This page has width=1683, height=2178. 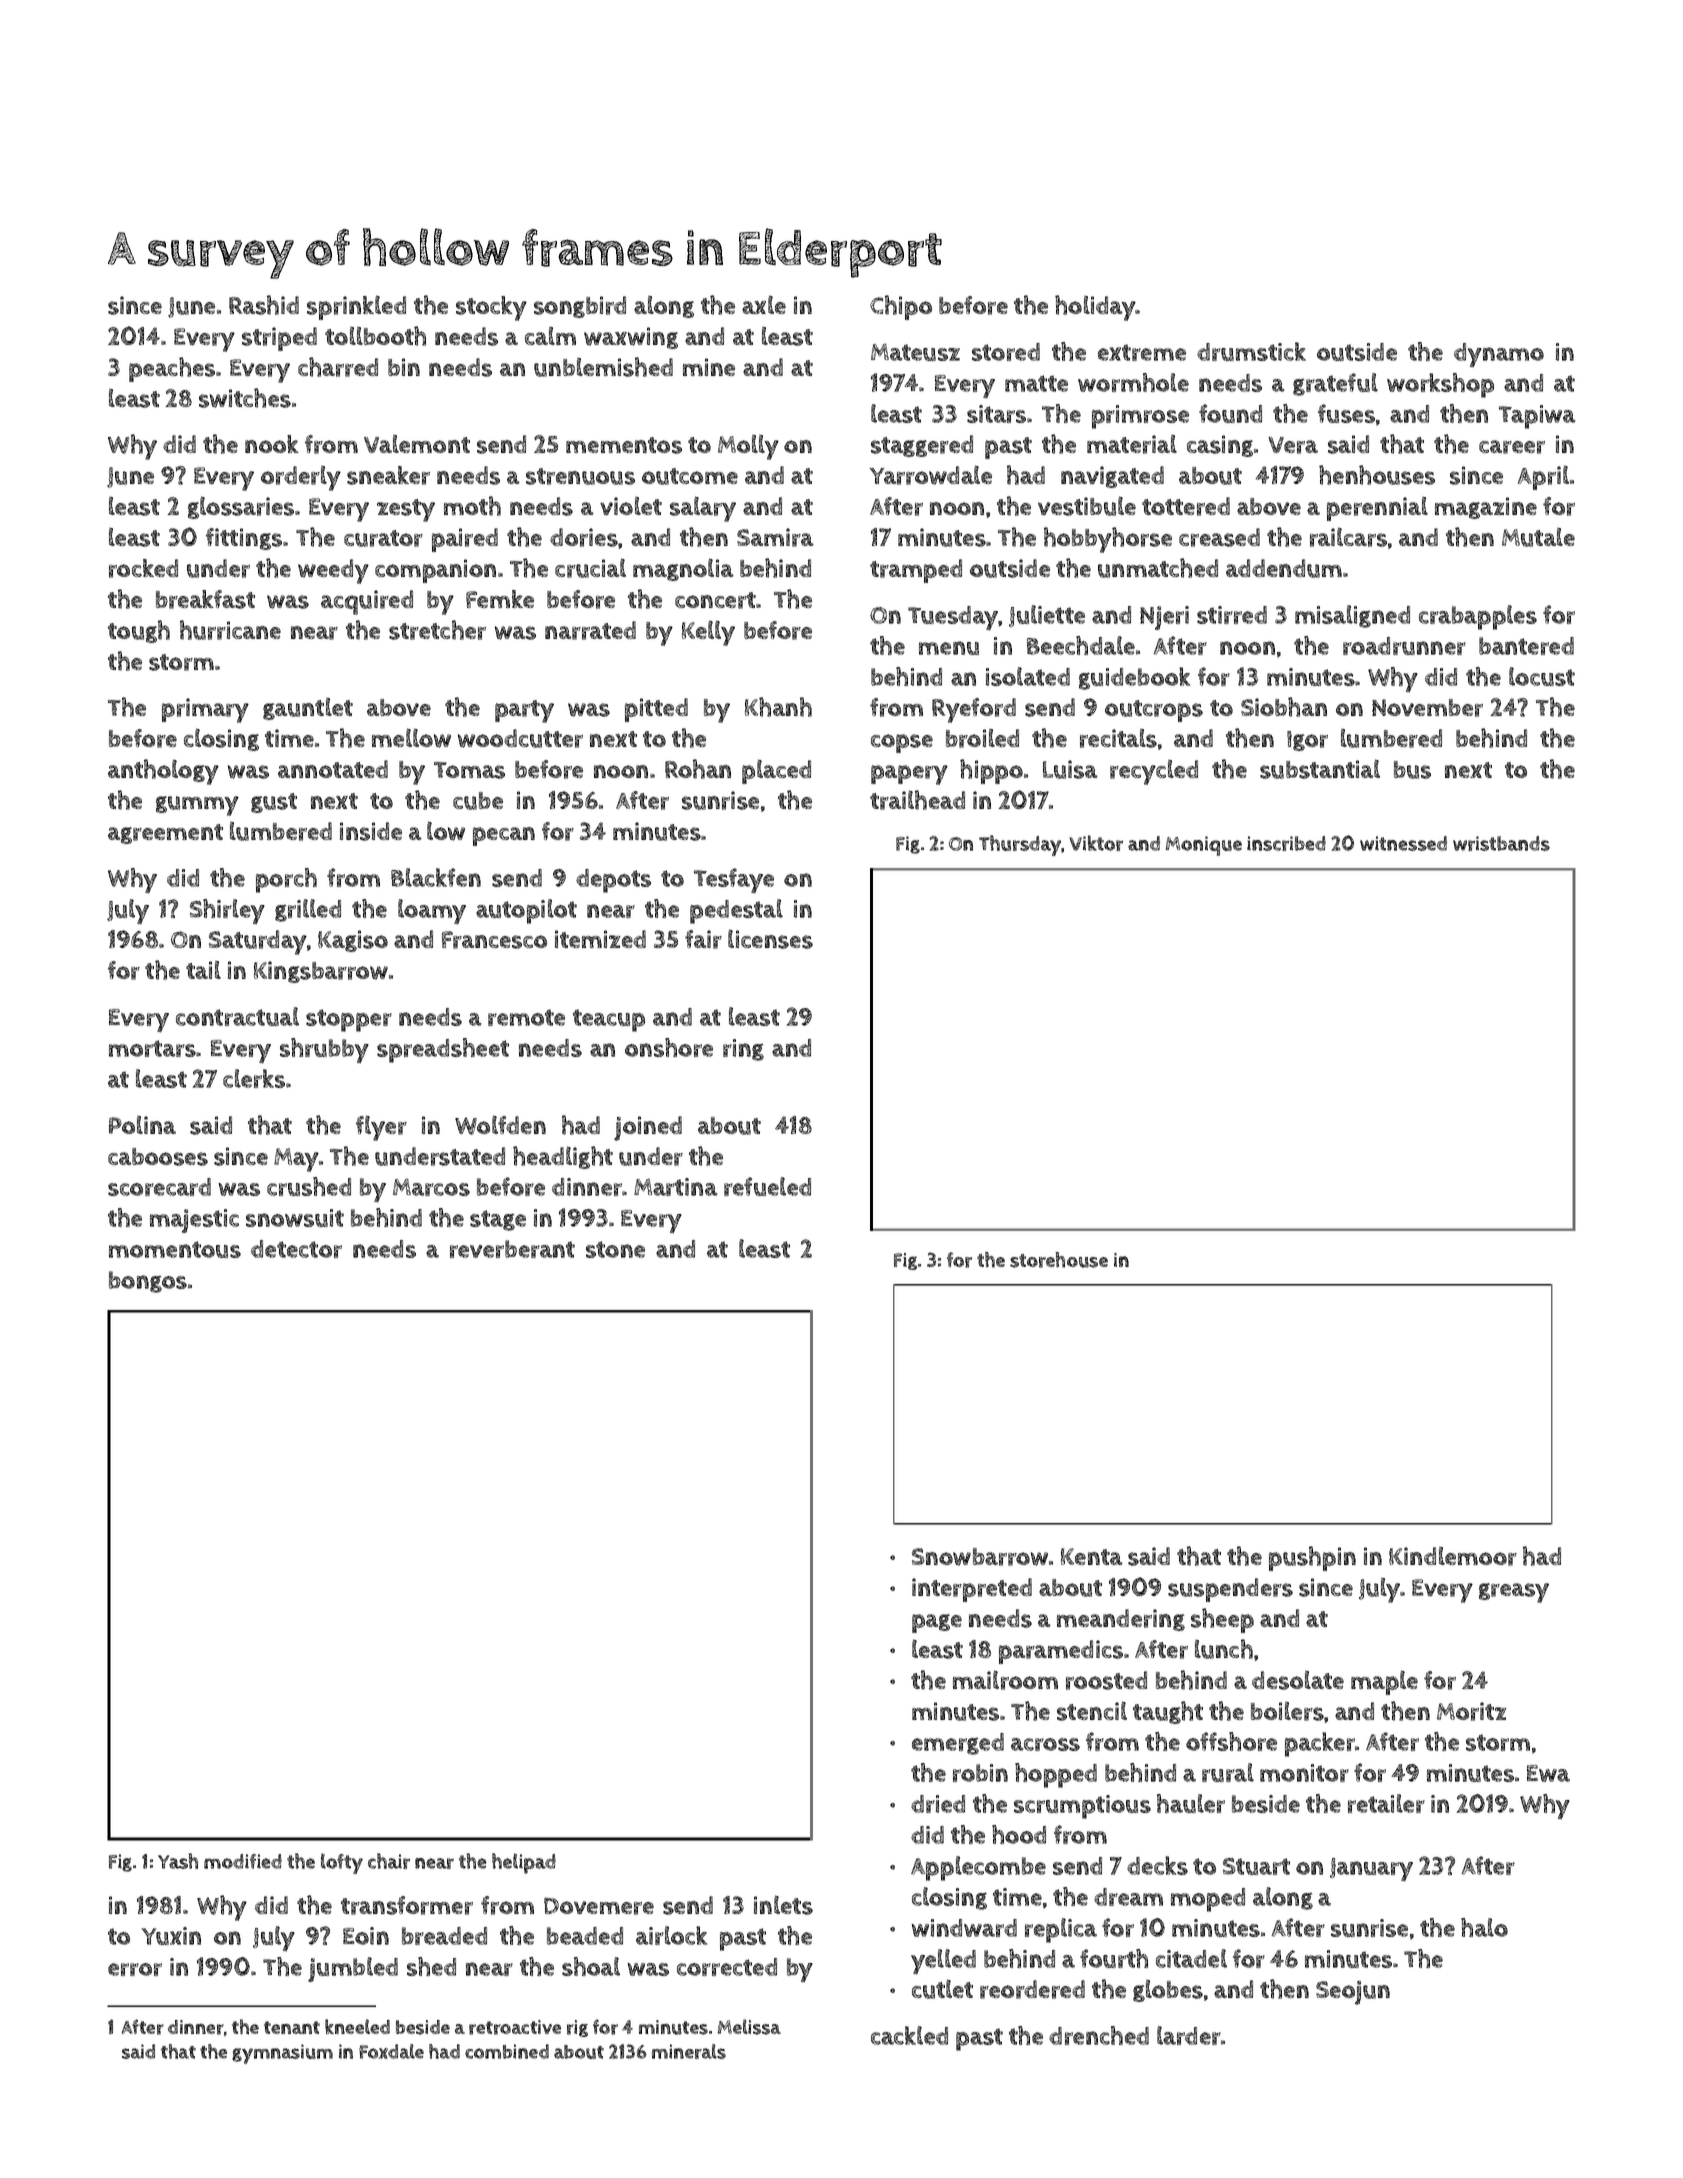 I want to click on chair, so click(x=389, y=1861).
